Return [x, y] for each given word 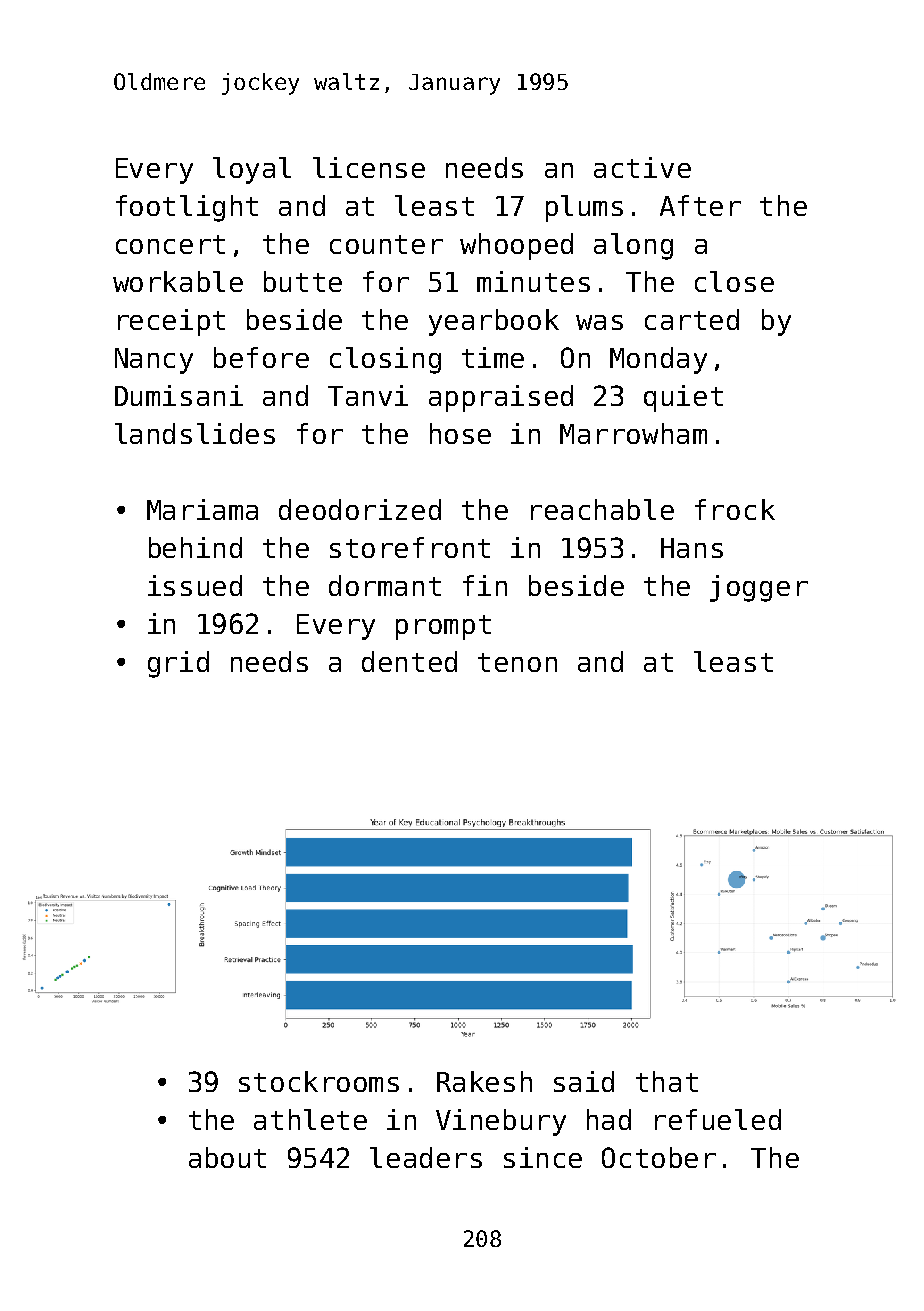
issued [195, 585]
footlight [187, 208]
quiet [683, 398]
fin [485, 585]
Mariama [202, 509]
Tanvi [368, 395]
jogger [759, 588]
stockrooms [319, 1081]
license [369, 167]
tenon [517, 662]
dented [409, 661]
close [734, 281]
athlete [310, 1119]
